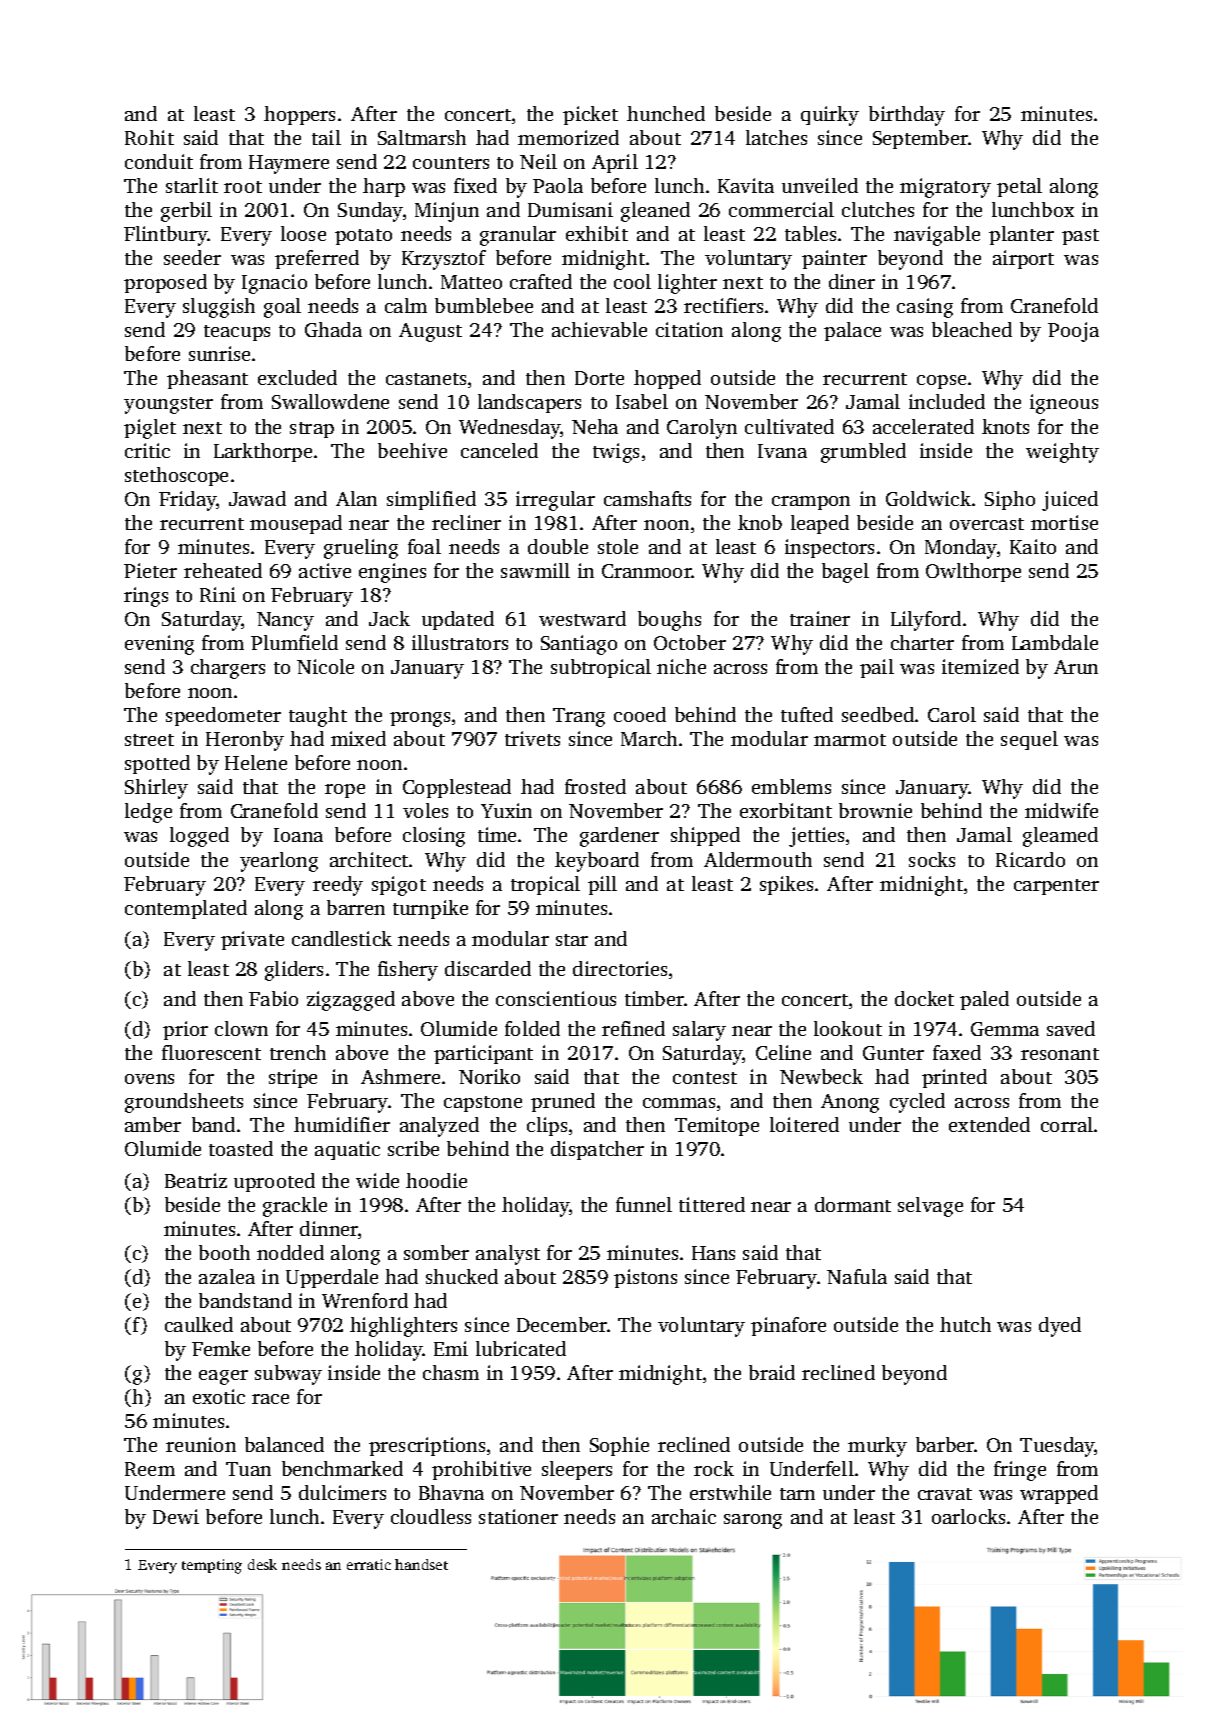  What do you see at coordinates (954, 1078) in the screenshot?
I see `printed` at bounding box center [954, 1078].
